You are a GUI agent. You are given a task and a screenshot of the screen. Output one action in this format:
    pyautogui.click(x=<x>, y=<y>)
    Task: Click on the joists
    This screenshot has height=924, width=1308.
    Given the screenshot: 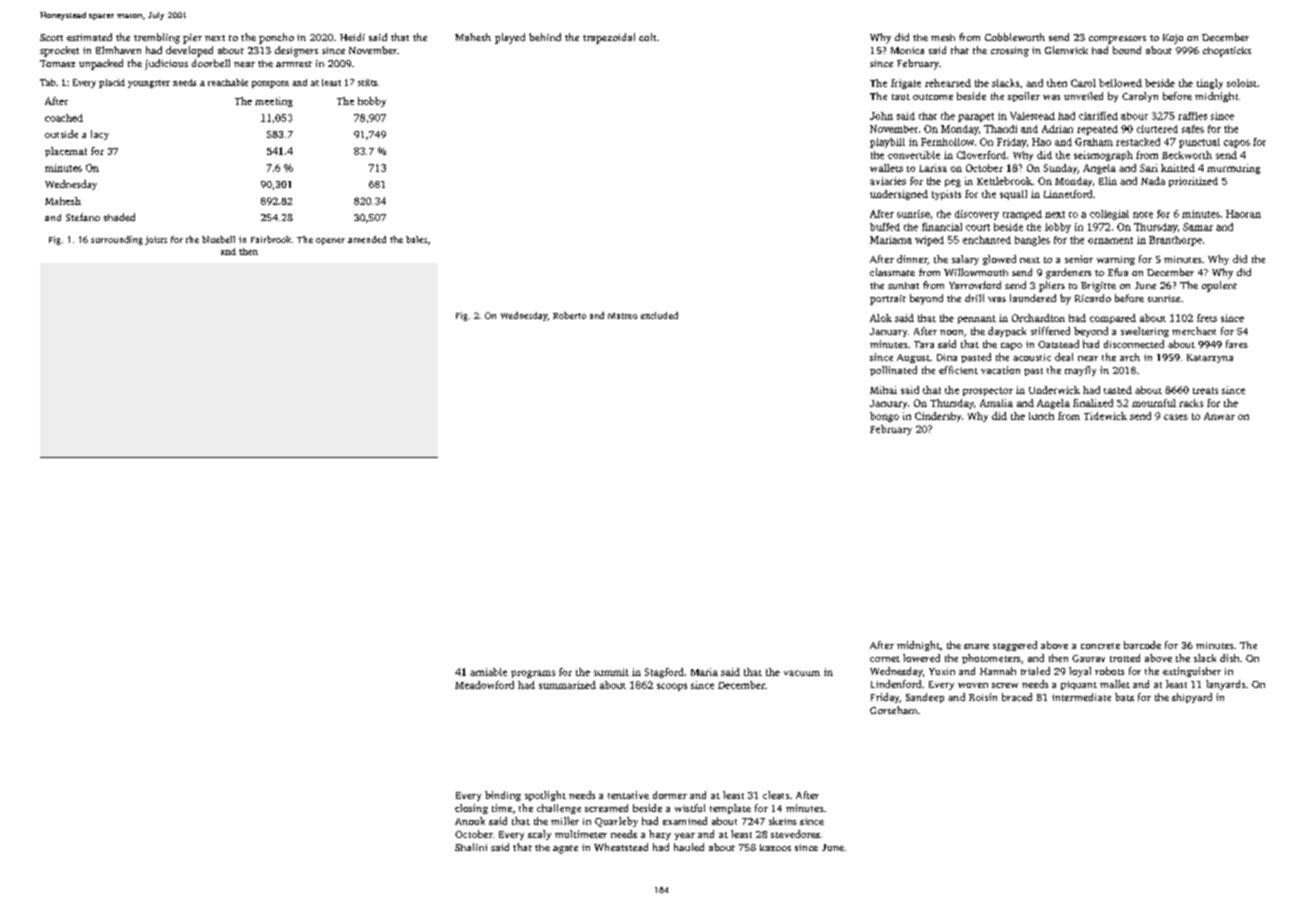 What is the action you would take?
    pyautogui.click(x=156, y=240)
